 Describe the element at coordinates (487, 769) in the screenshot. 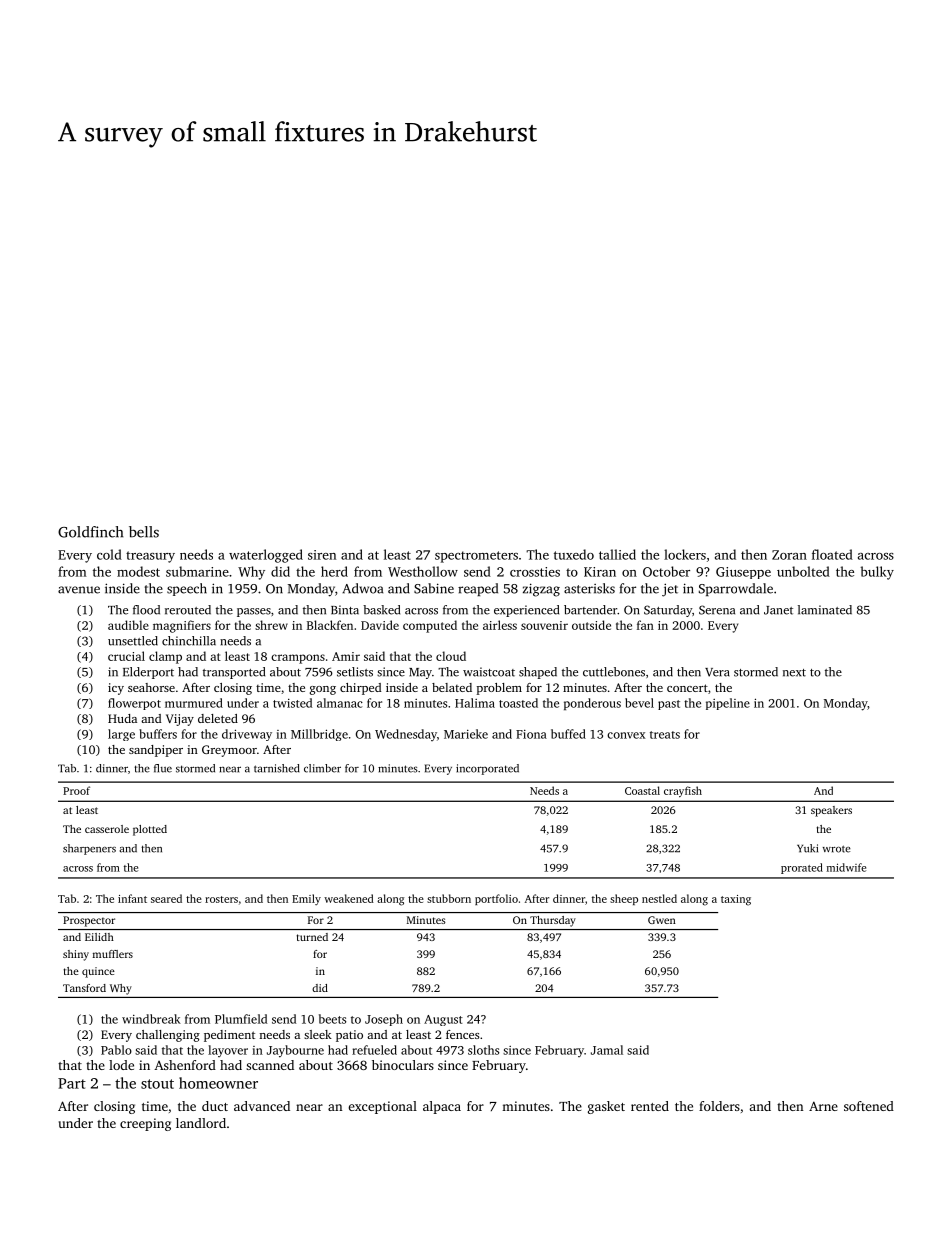

I see `incorporated` at that location.
